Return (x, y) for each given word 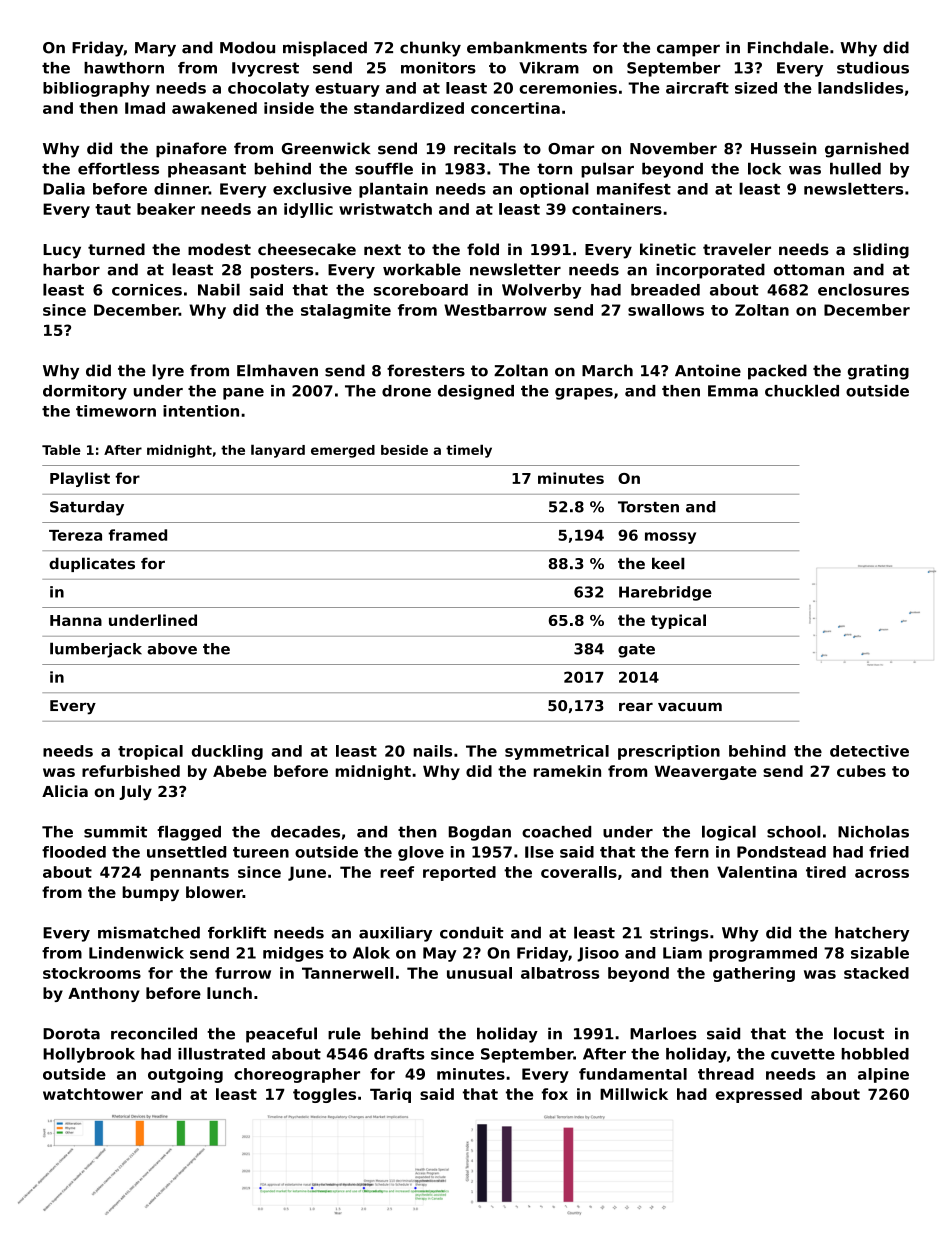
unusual (479, 973)
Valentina (757, 872)
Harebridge (665, 593)
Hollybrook (89, 1055)
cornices (147, 290)
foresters (426, 370)
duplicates (92, 564)
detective (869, 751)
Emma (733, 391)
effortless (118, 168)
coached (556, 832)
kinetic (668, 249)
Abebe (240, 771)
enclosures (863, 289)
